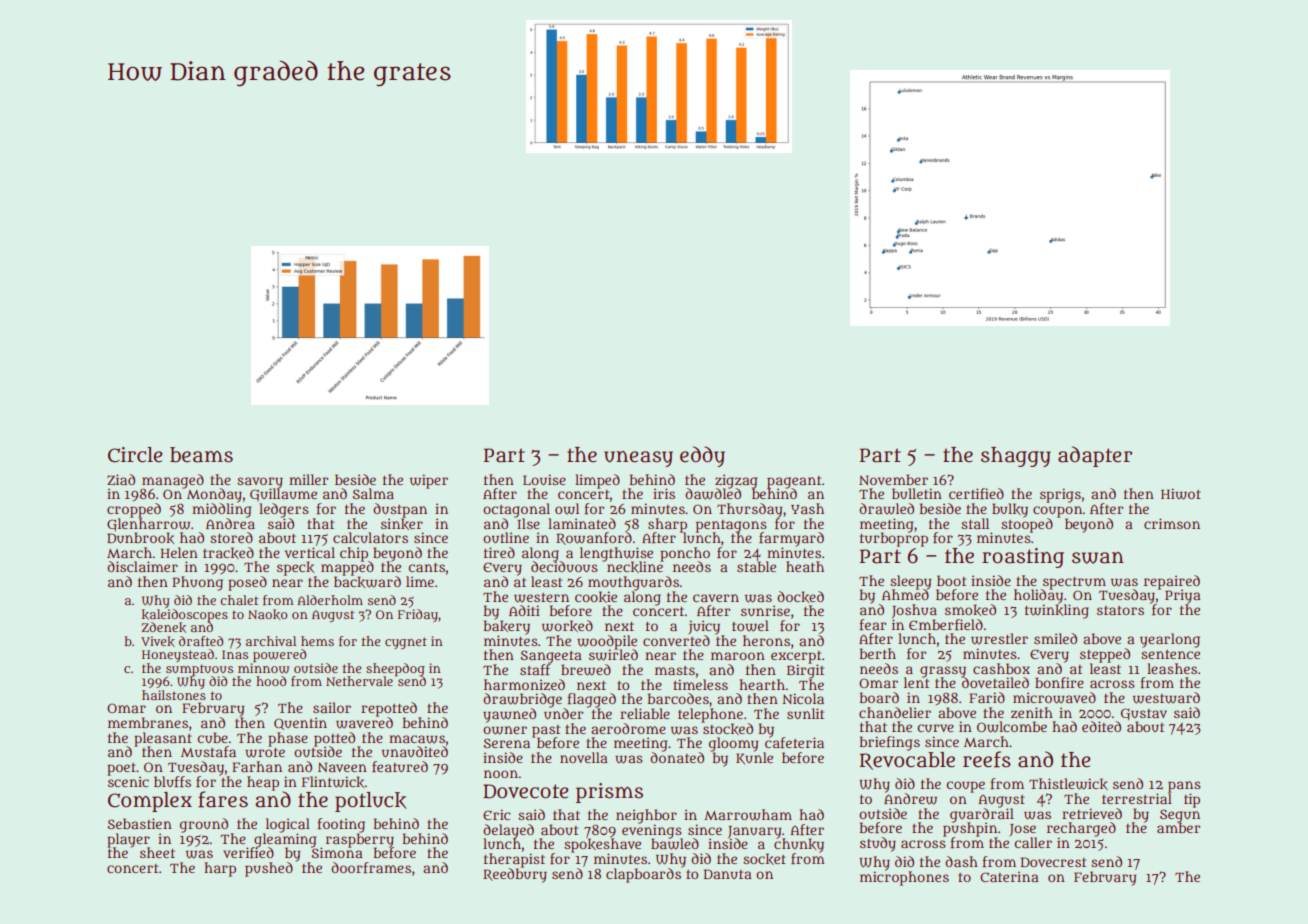 The image size is (1308, 924). I want to click on Caterina, so click(1009, 876).
